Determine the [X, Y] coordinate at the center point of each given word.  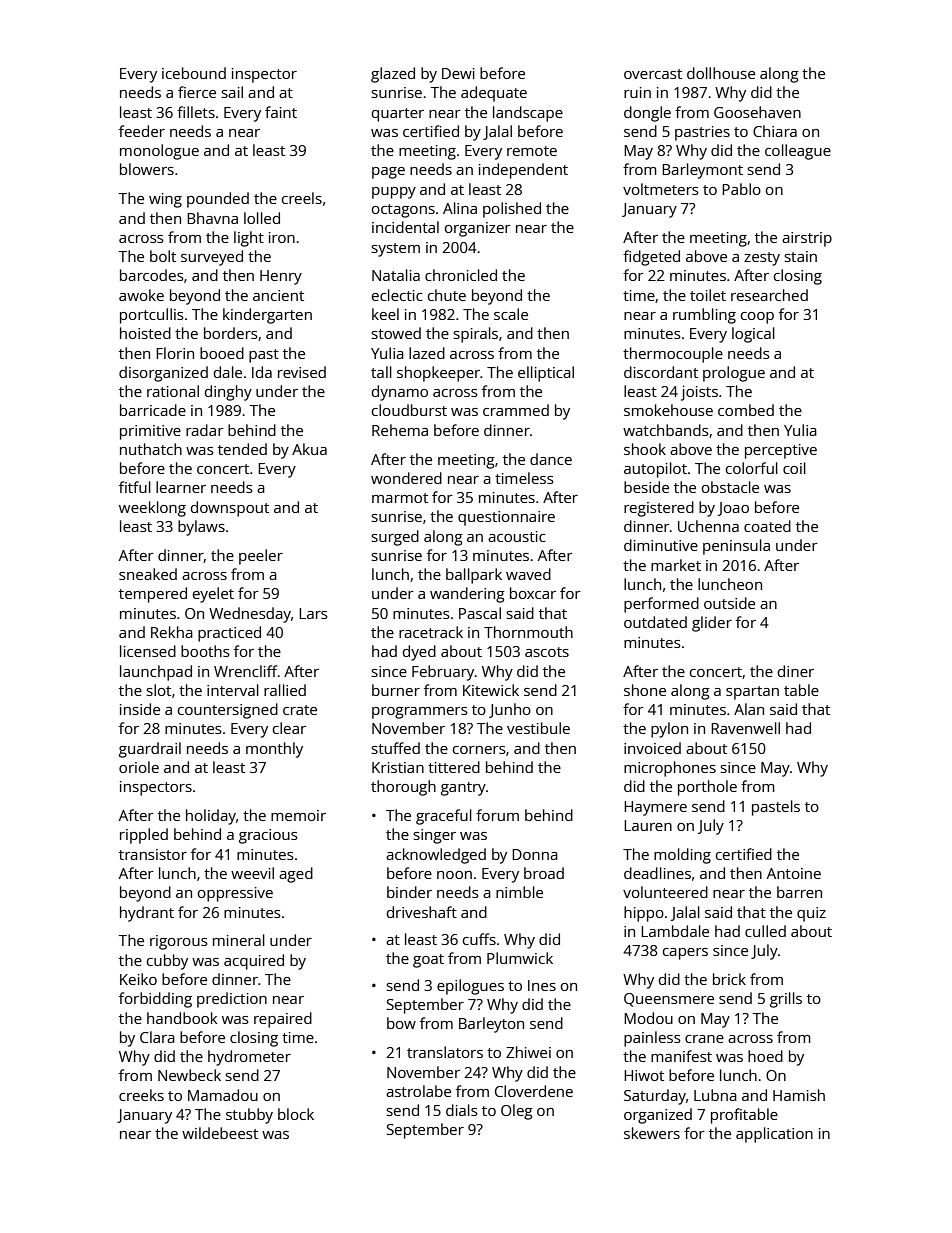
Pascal [480, 613]
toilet [708, 295]
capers [685, 954]
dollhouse [721, 73]
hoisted [145, 333]
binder [409, 892]
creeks [141, 1095]
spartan [752, 693]
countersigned [228, 711]
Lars [313, 613]
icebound [194, 73]
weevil [252, 873]
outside [729, 603]
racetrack [431, 632]
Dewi [458, 73]
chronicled [461, 275]
